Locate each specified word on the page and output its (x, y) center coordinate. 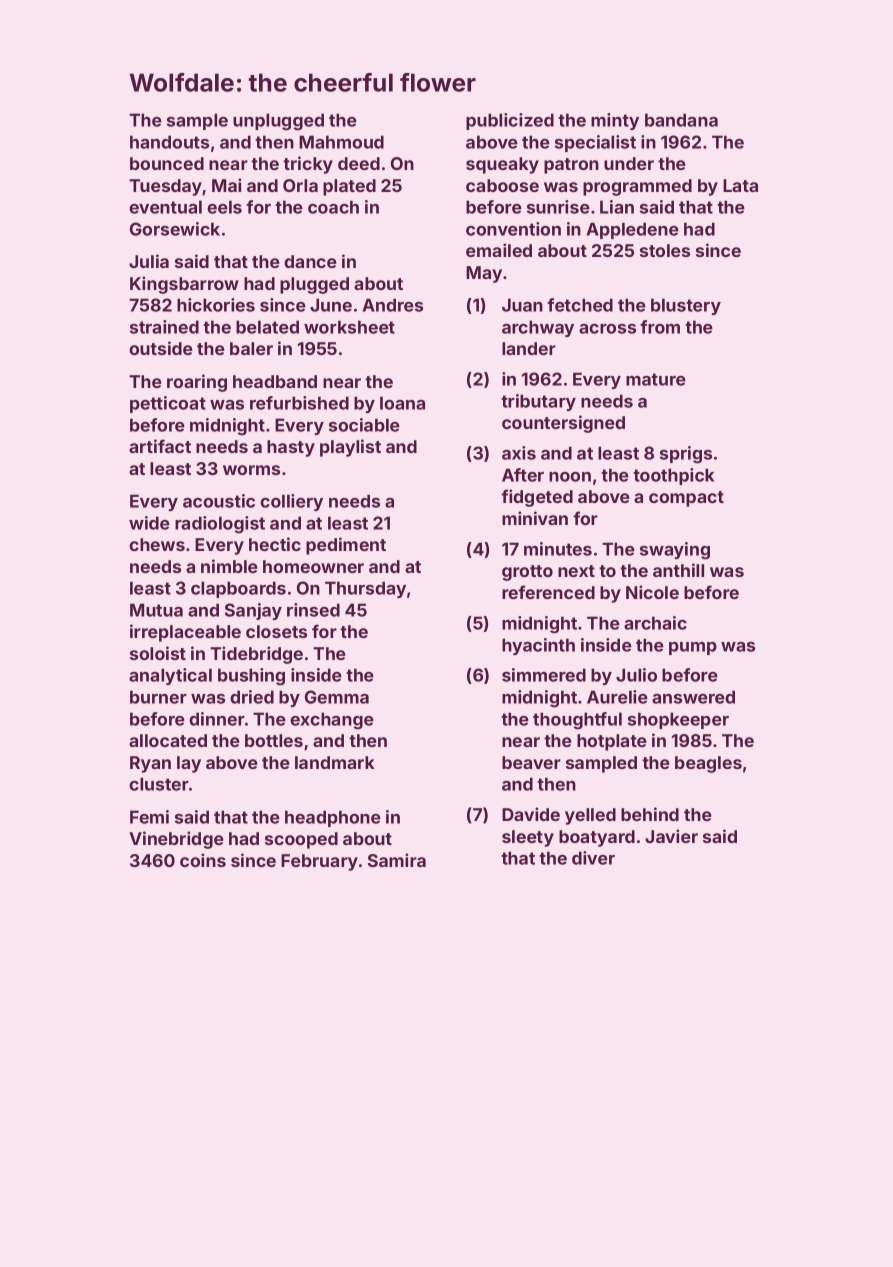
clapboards (238, 589)
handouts (169, 142)
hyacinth (538, 646)
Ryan (150, 764)
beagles (708, 764)
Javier (671, 836)
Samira (397, 860)
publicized (510, 121)
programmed (637, 187)
